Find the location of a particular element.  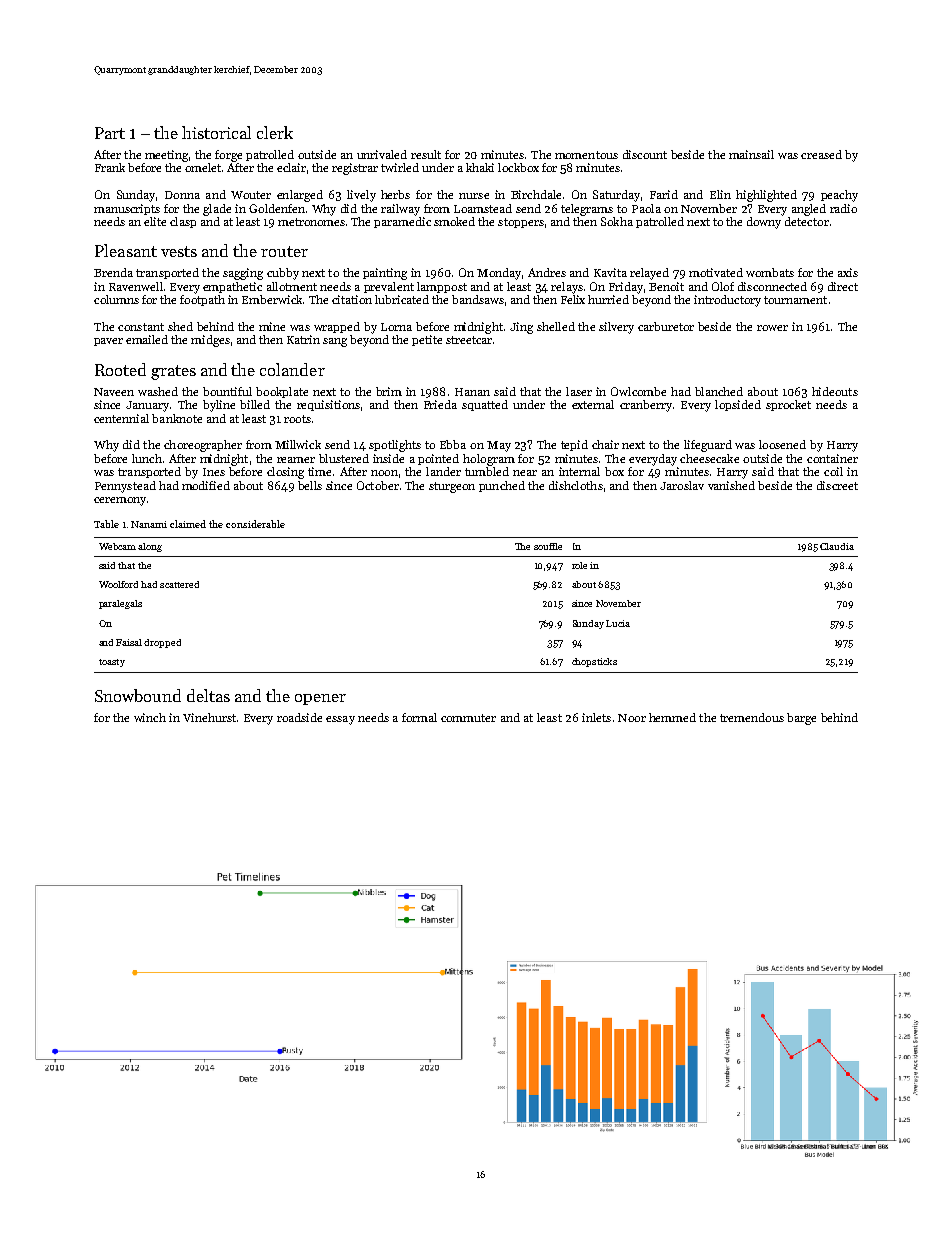

historical is located at coordinates (216, 132).
